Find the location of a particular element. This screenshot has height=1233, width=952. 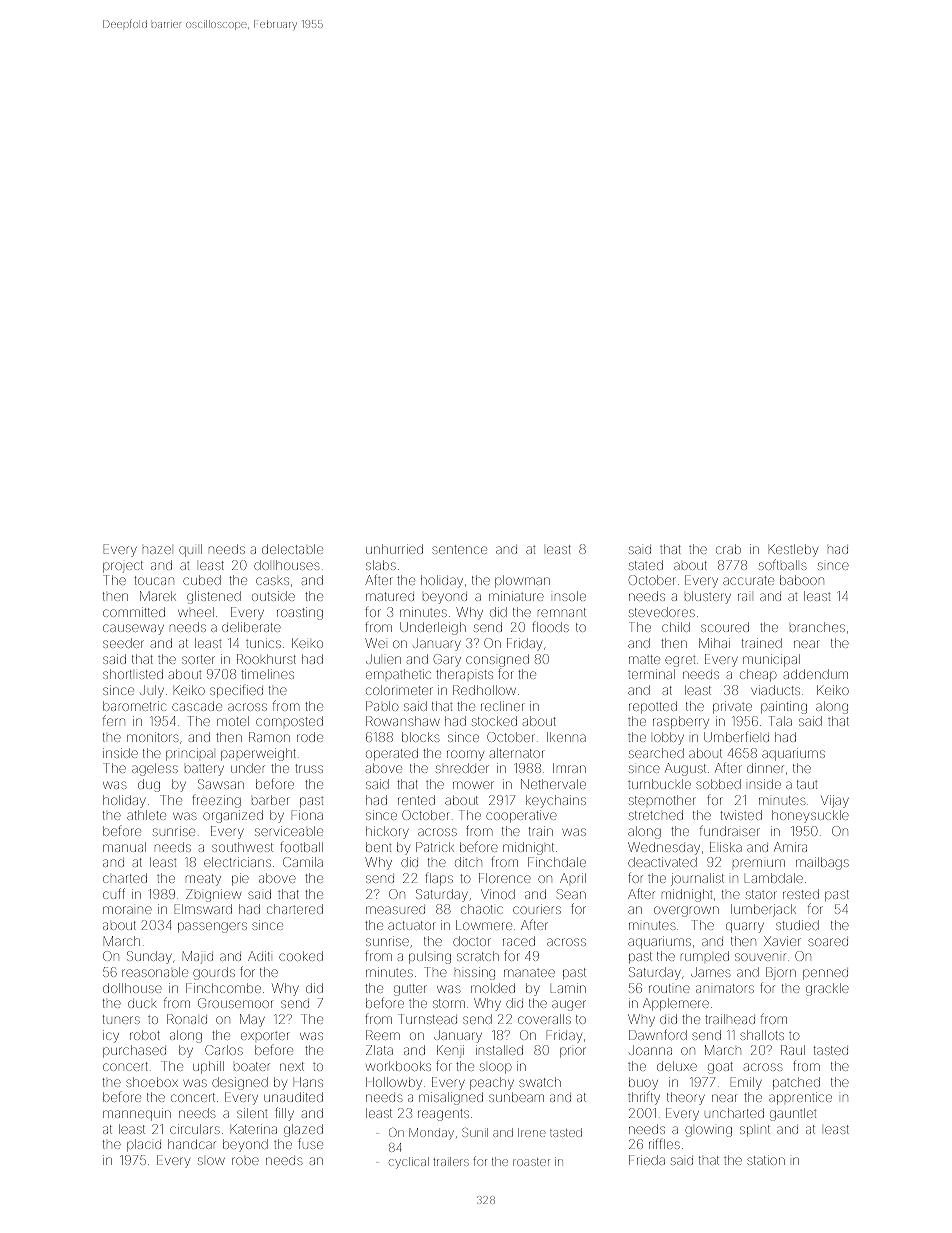

circulars is located at coordinates (195, 1129).
